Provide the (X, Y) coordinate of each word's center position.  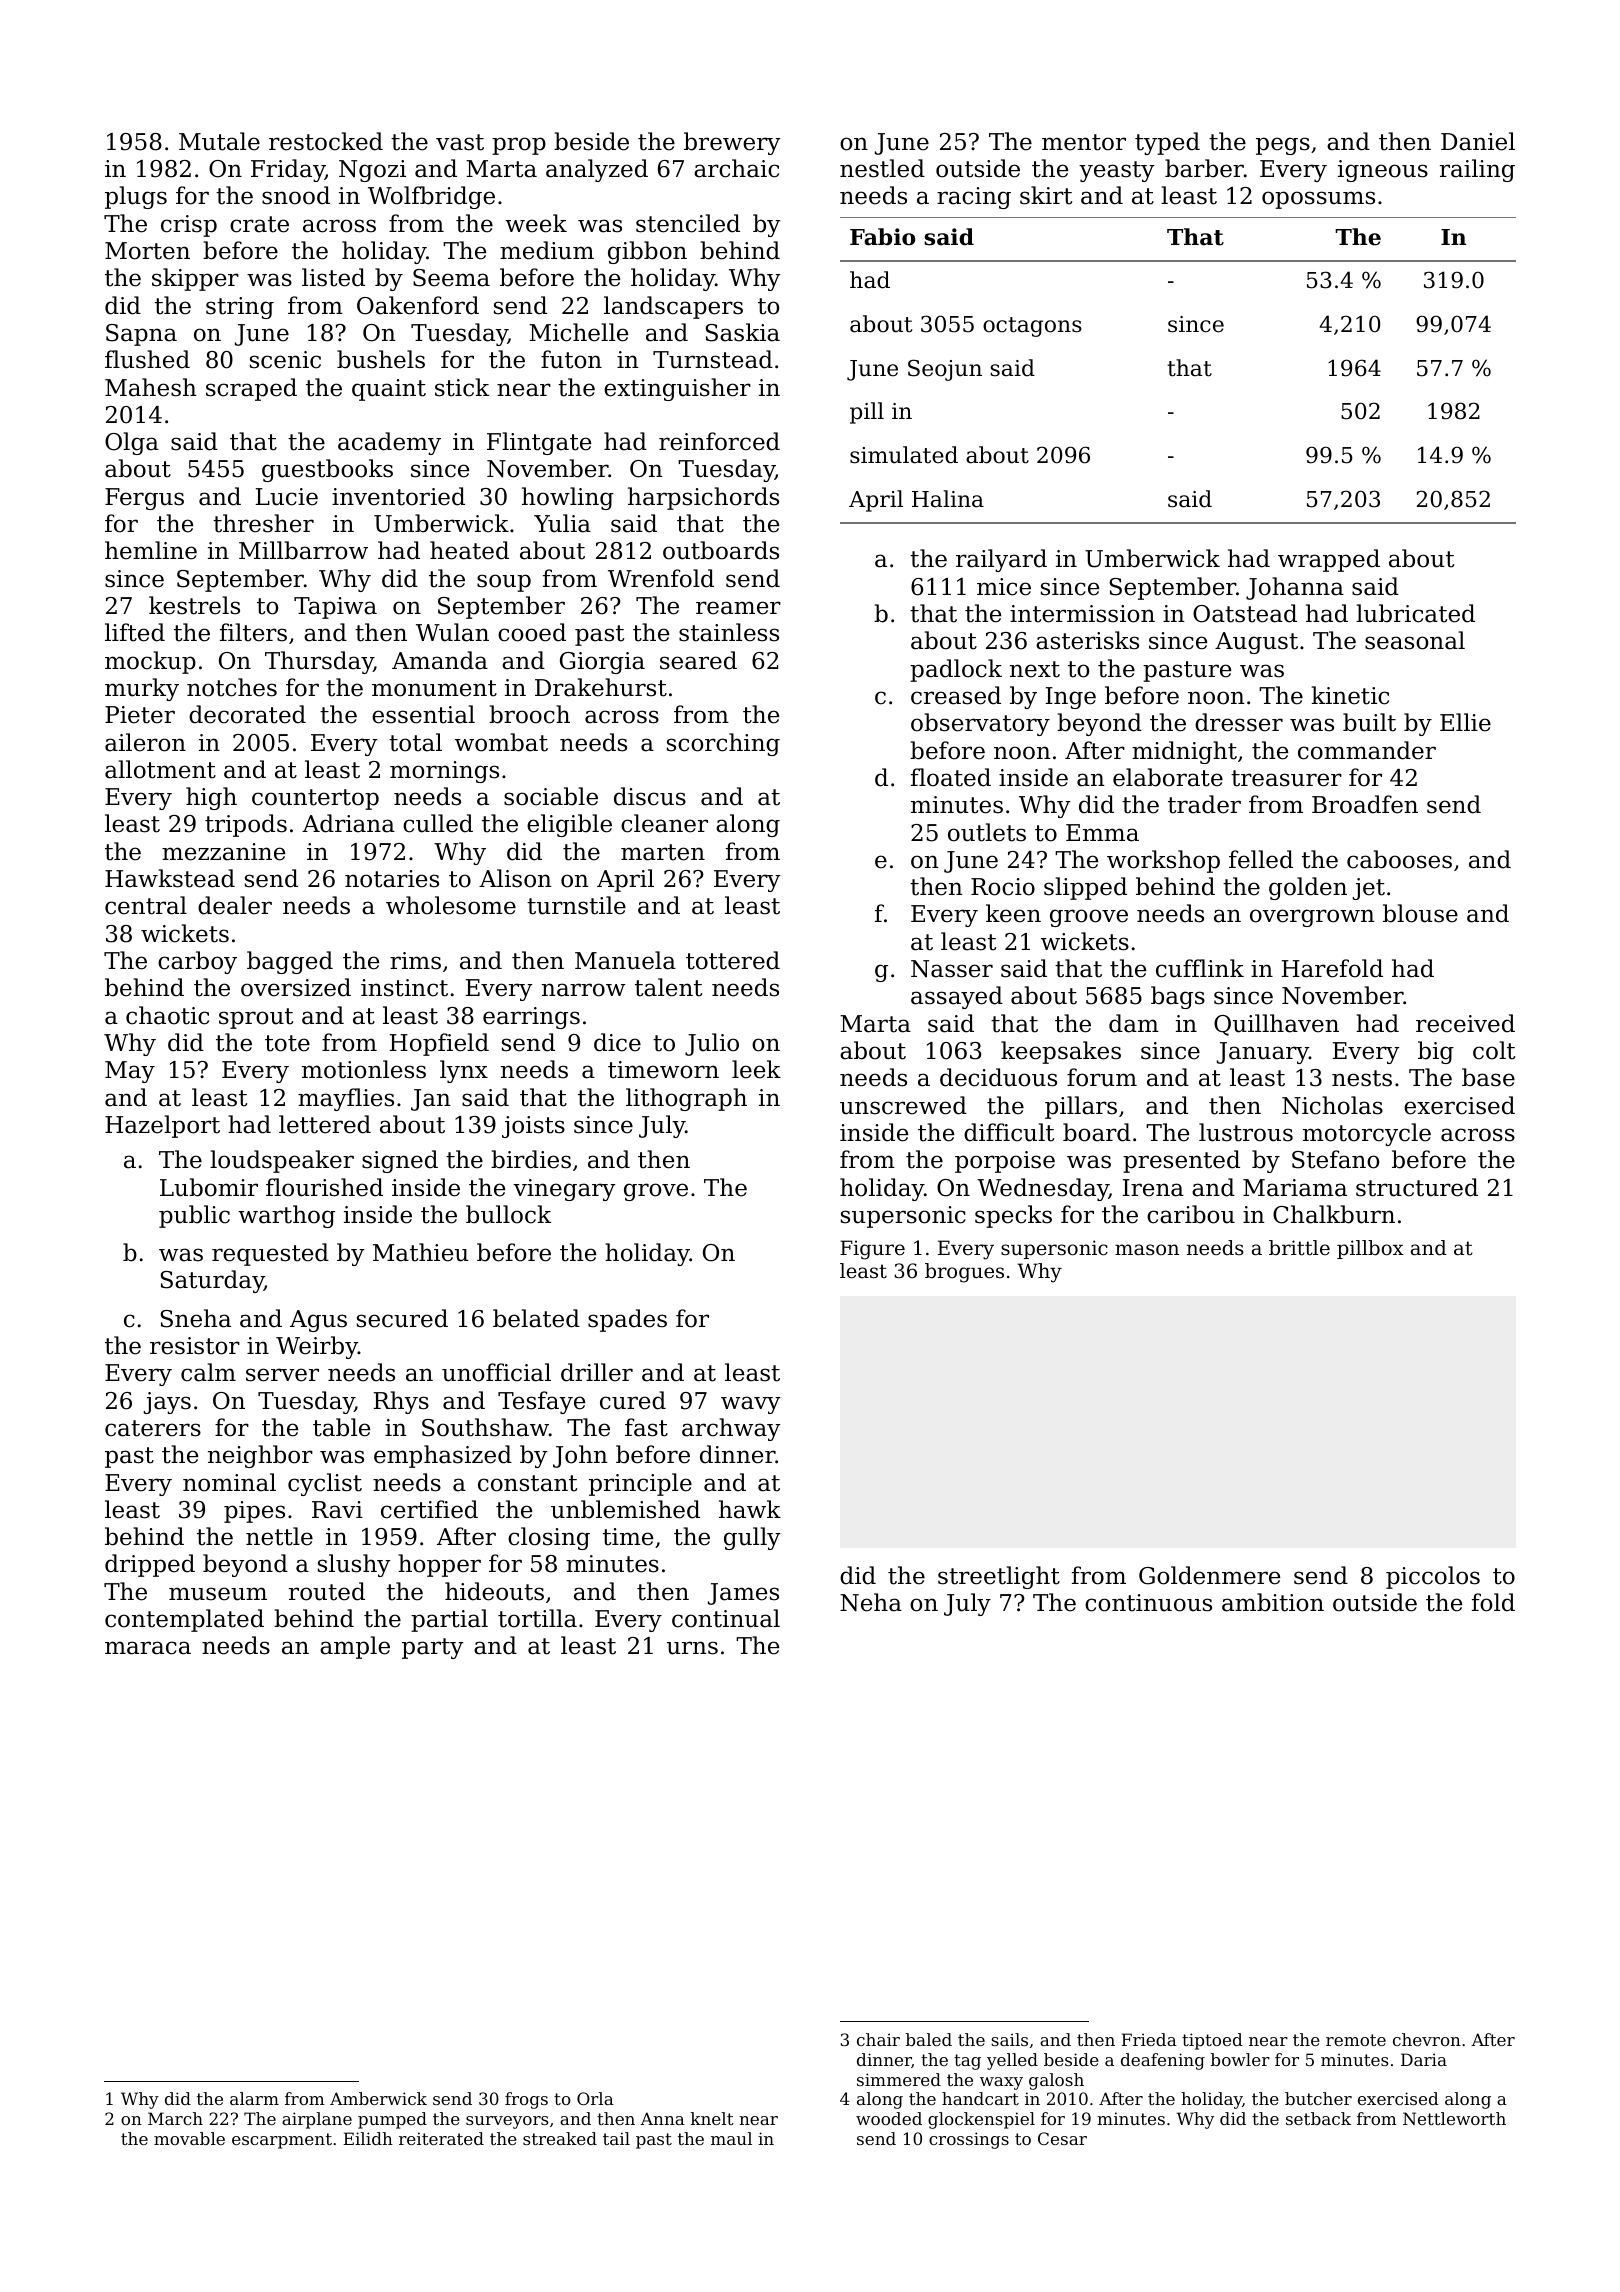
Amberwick (378, 2098)
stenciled (688, 223)
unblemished (625, 1509)
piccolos (1433, 1577)
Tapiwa (335, 608)
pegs (1283, 146)
